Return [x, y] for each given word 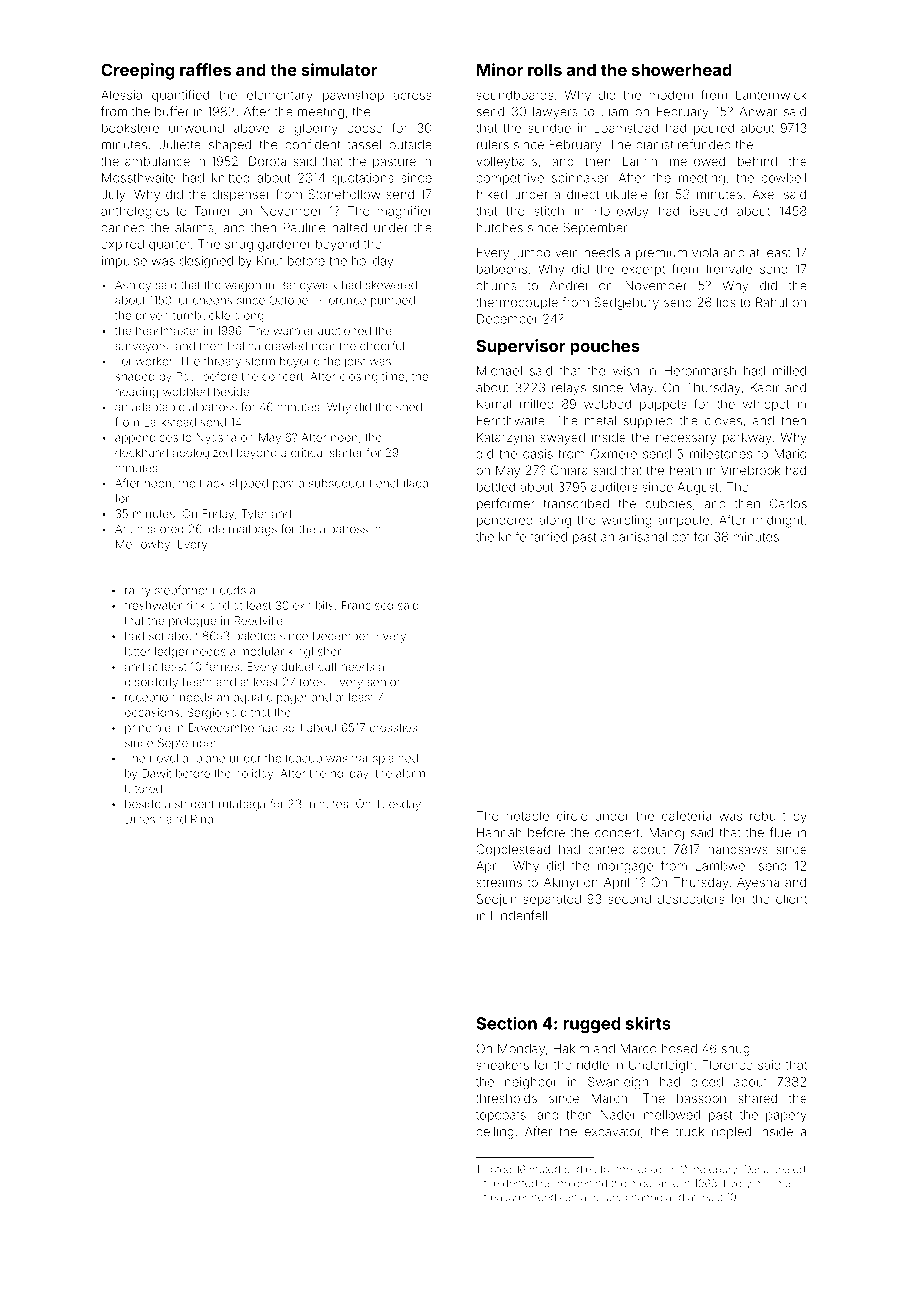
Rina [202, 819]
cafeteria [686, 816]
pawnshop [353, 96]
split [292, 728]
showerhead [682, 70]
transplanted [385, 759]
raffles [205, 69]
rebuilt [768, 816]
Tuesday [398, 805]
